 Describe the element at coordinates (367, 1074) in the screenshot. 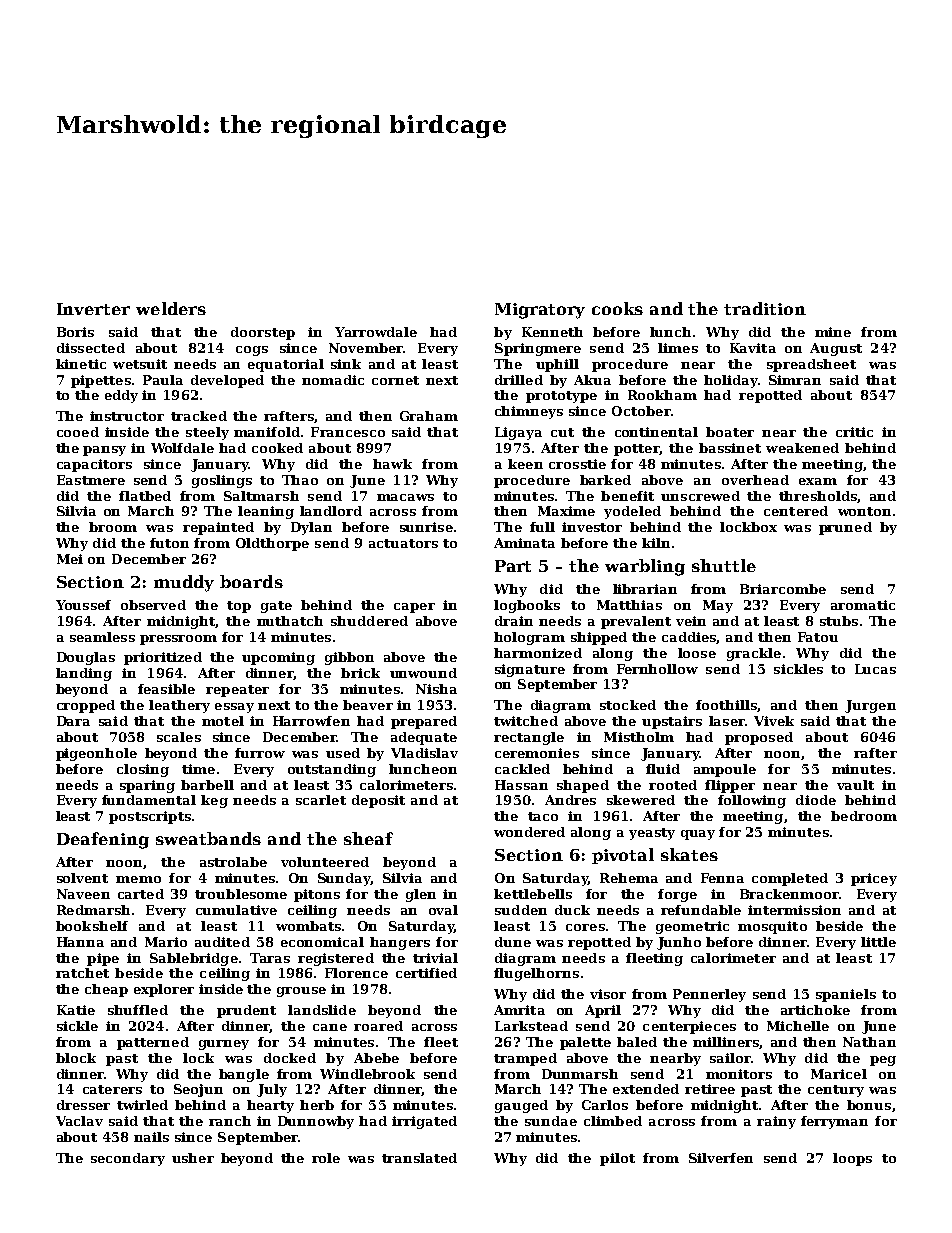

I see `Windlebrook` at that location.
